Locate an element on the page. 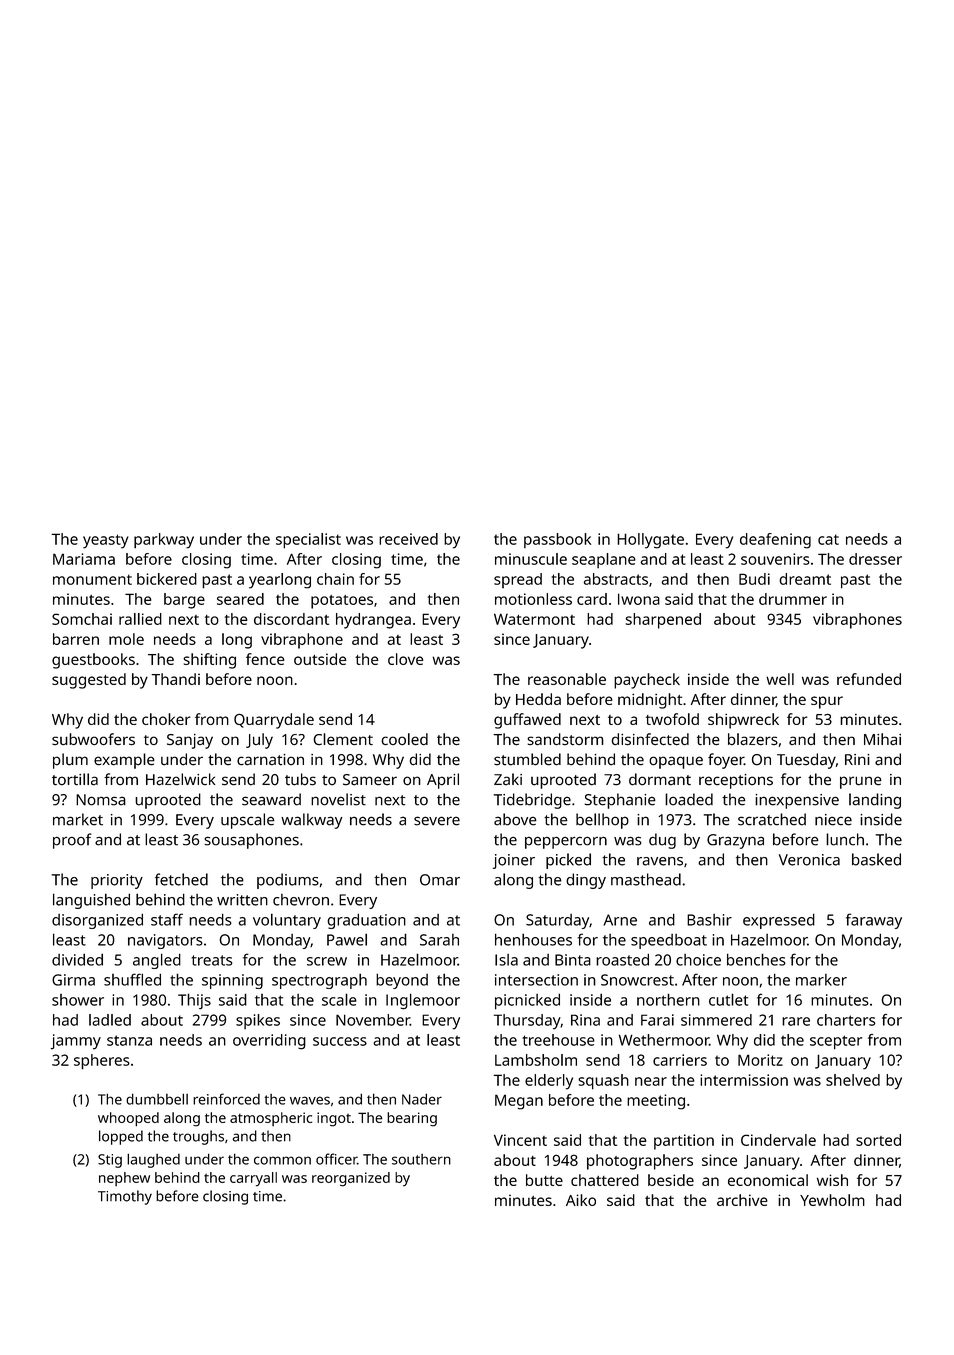  Mariama is located at coordinates (84, 559).
